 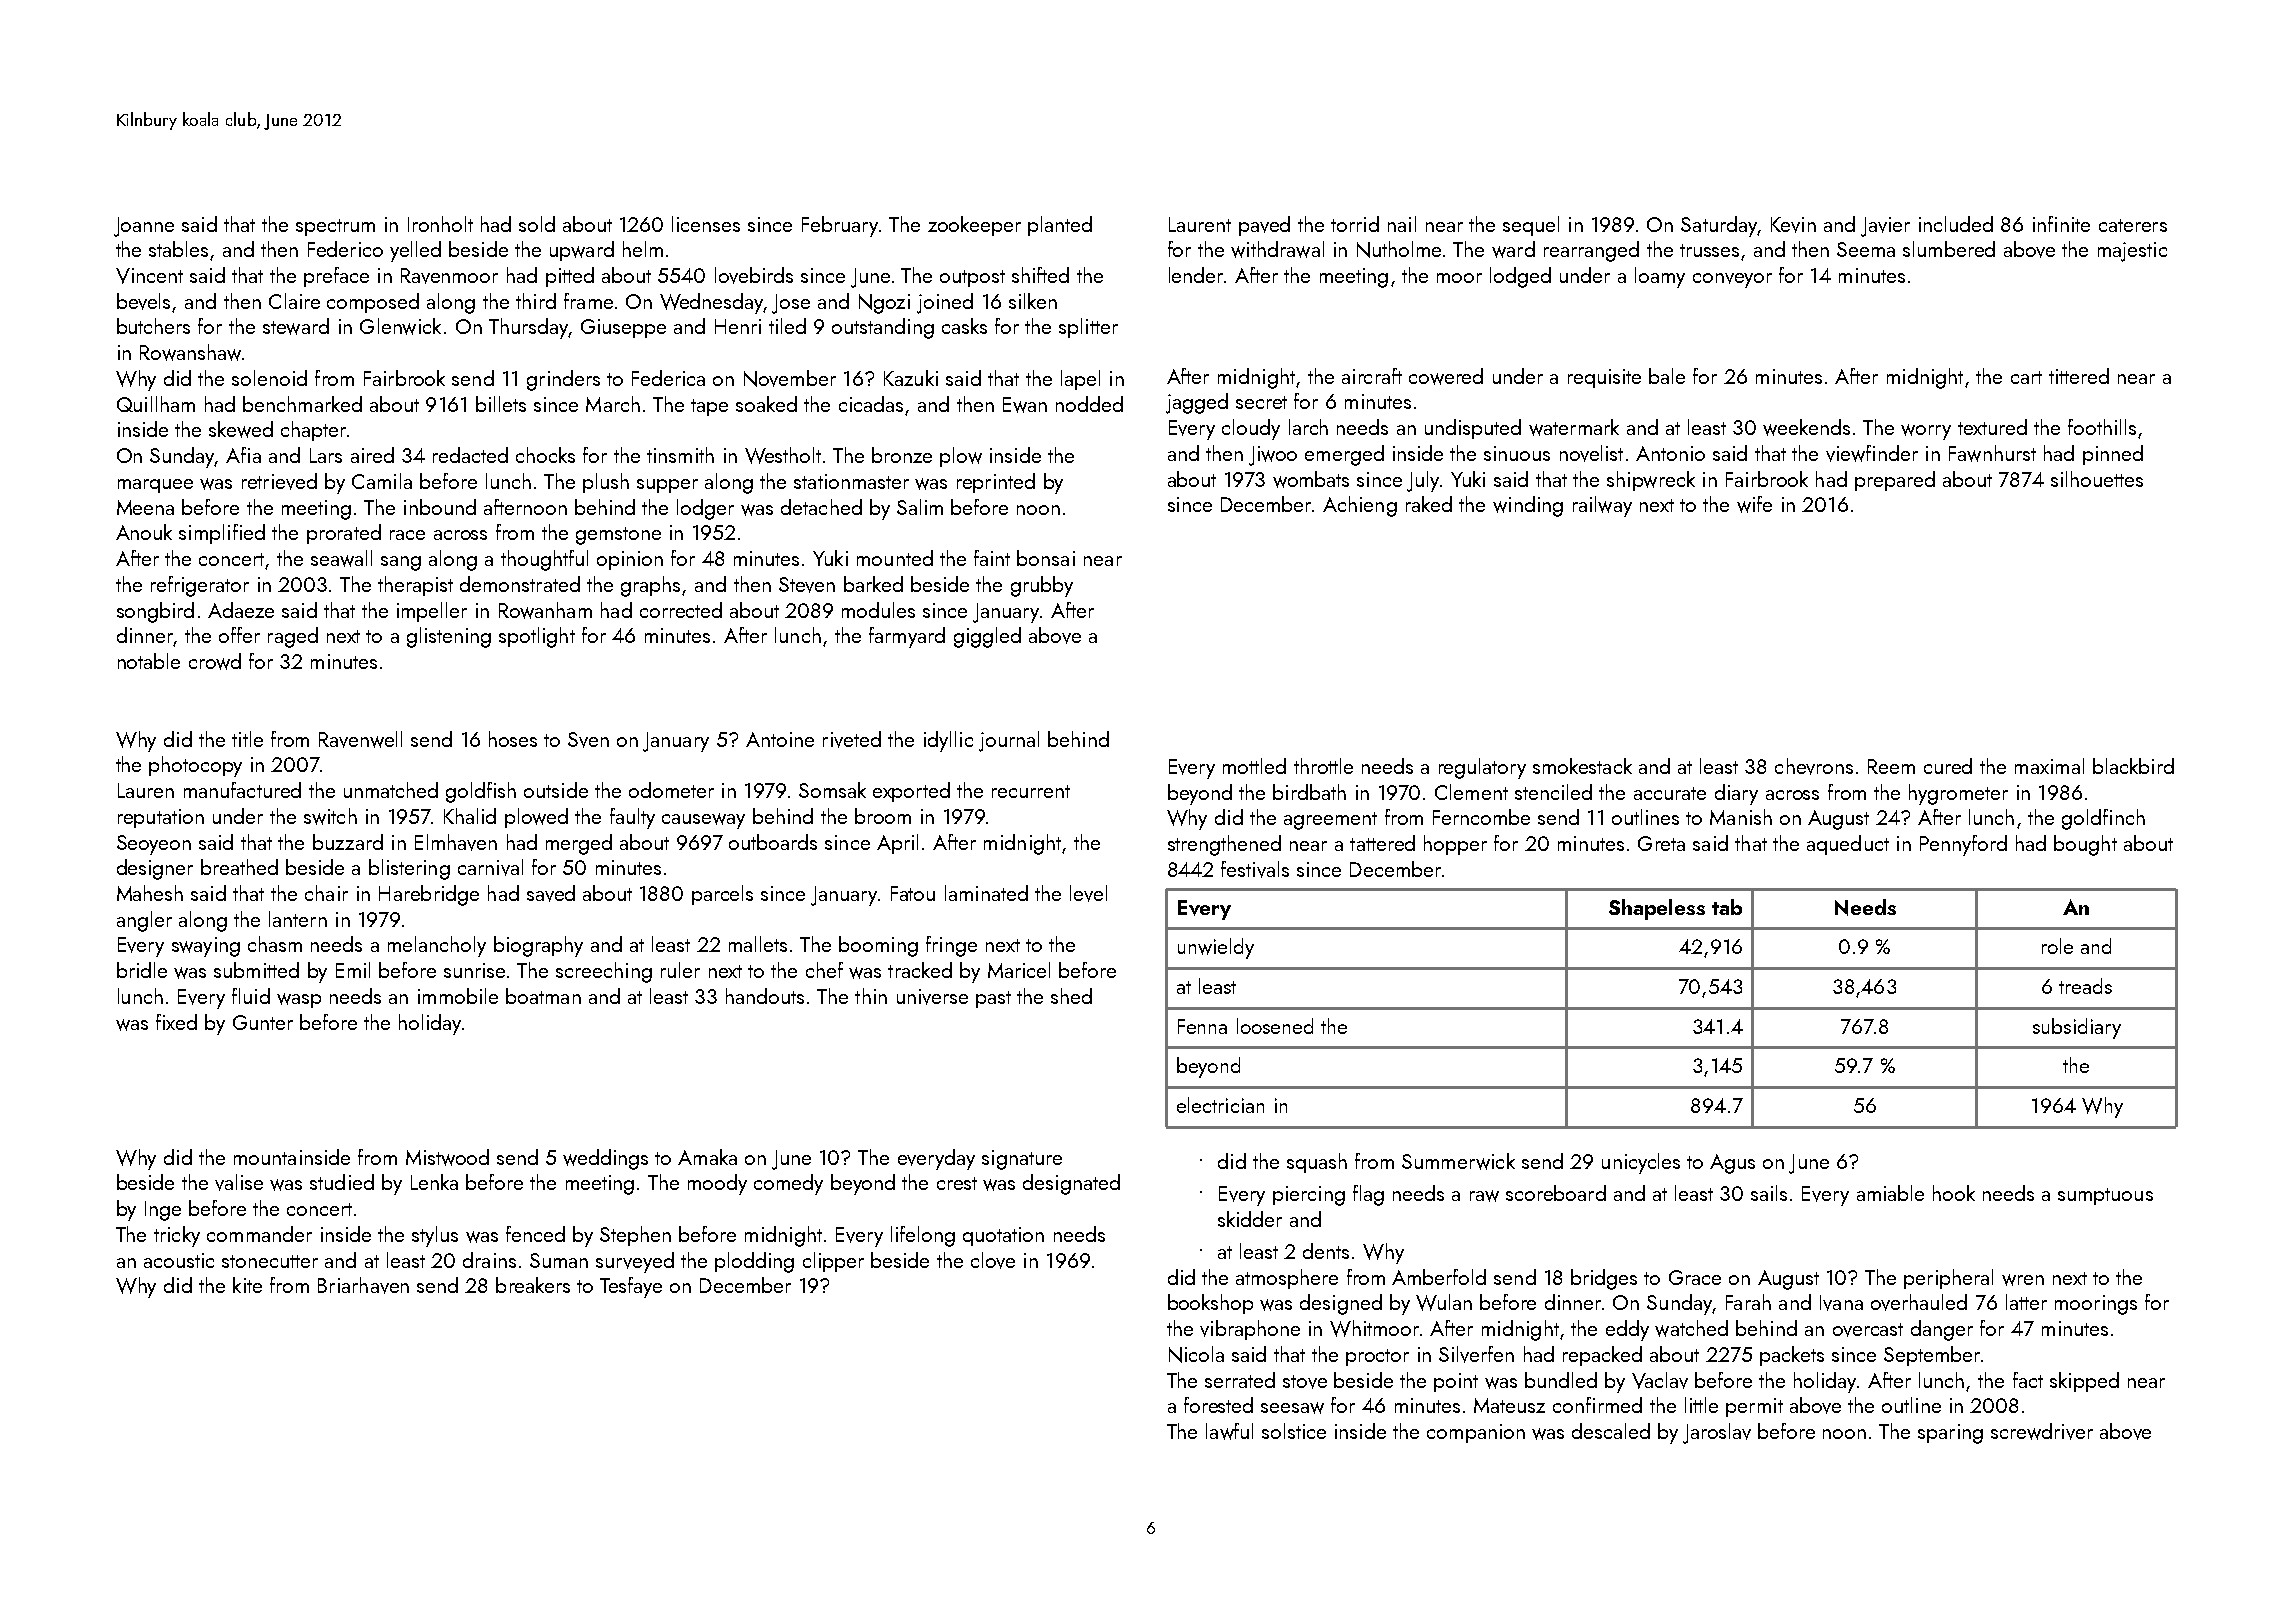 I want to click on helm, so click(x=643, y=249).
